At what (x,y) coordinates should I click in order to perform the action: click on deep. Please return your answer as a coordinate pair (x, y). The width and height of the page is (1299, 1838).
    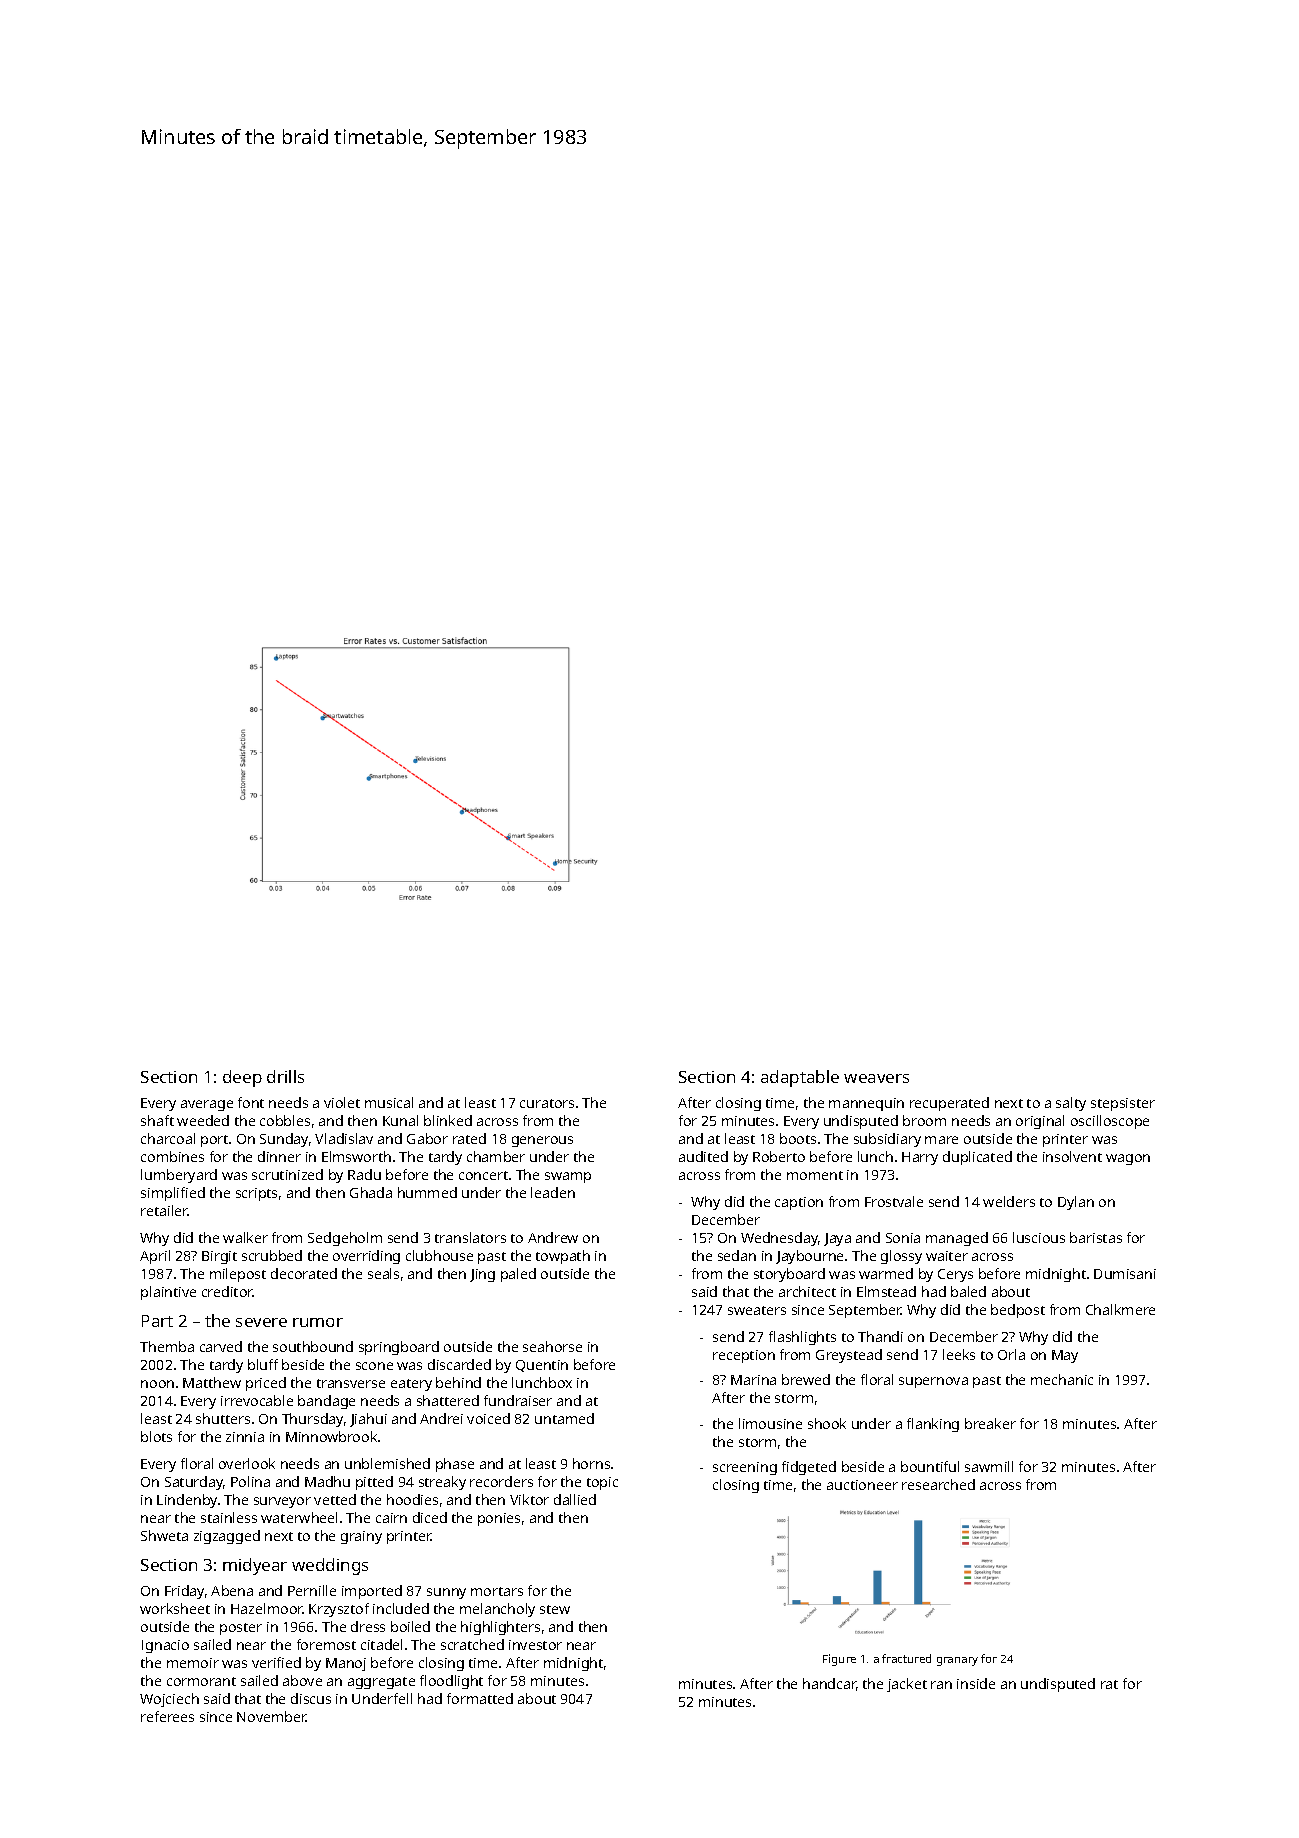
    Looking at the image, I should click on (242, 1078).
